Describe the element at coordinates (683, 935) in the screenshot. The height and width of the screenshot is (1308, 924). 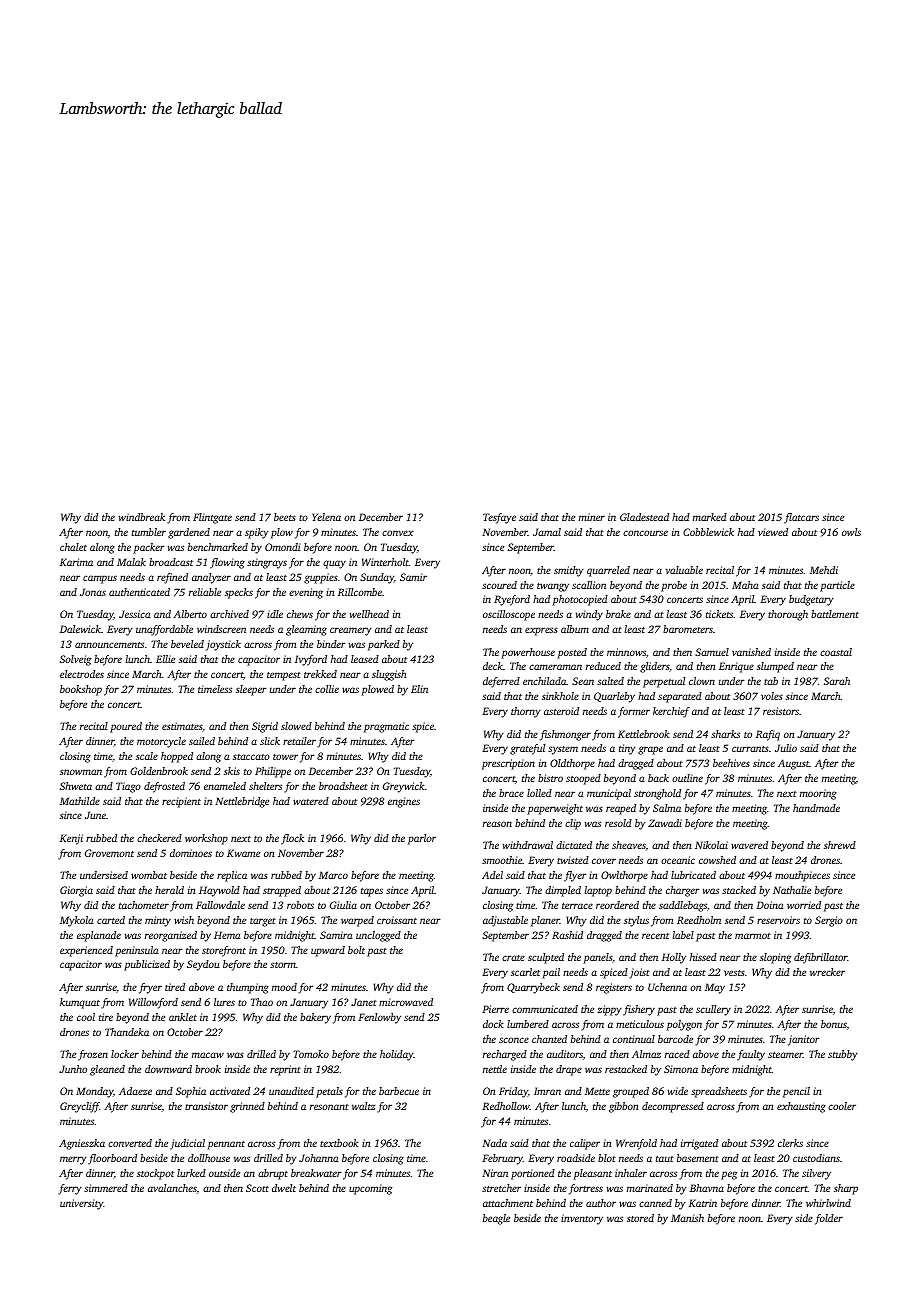
I see `label` at that location.
